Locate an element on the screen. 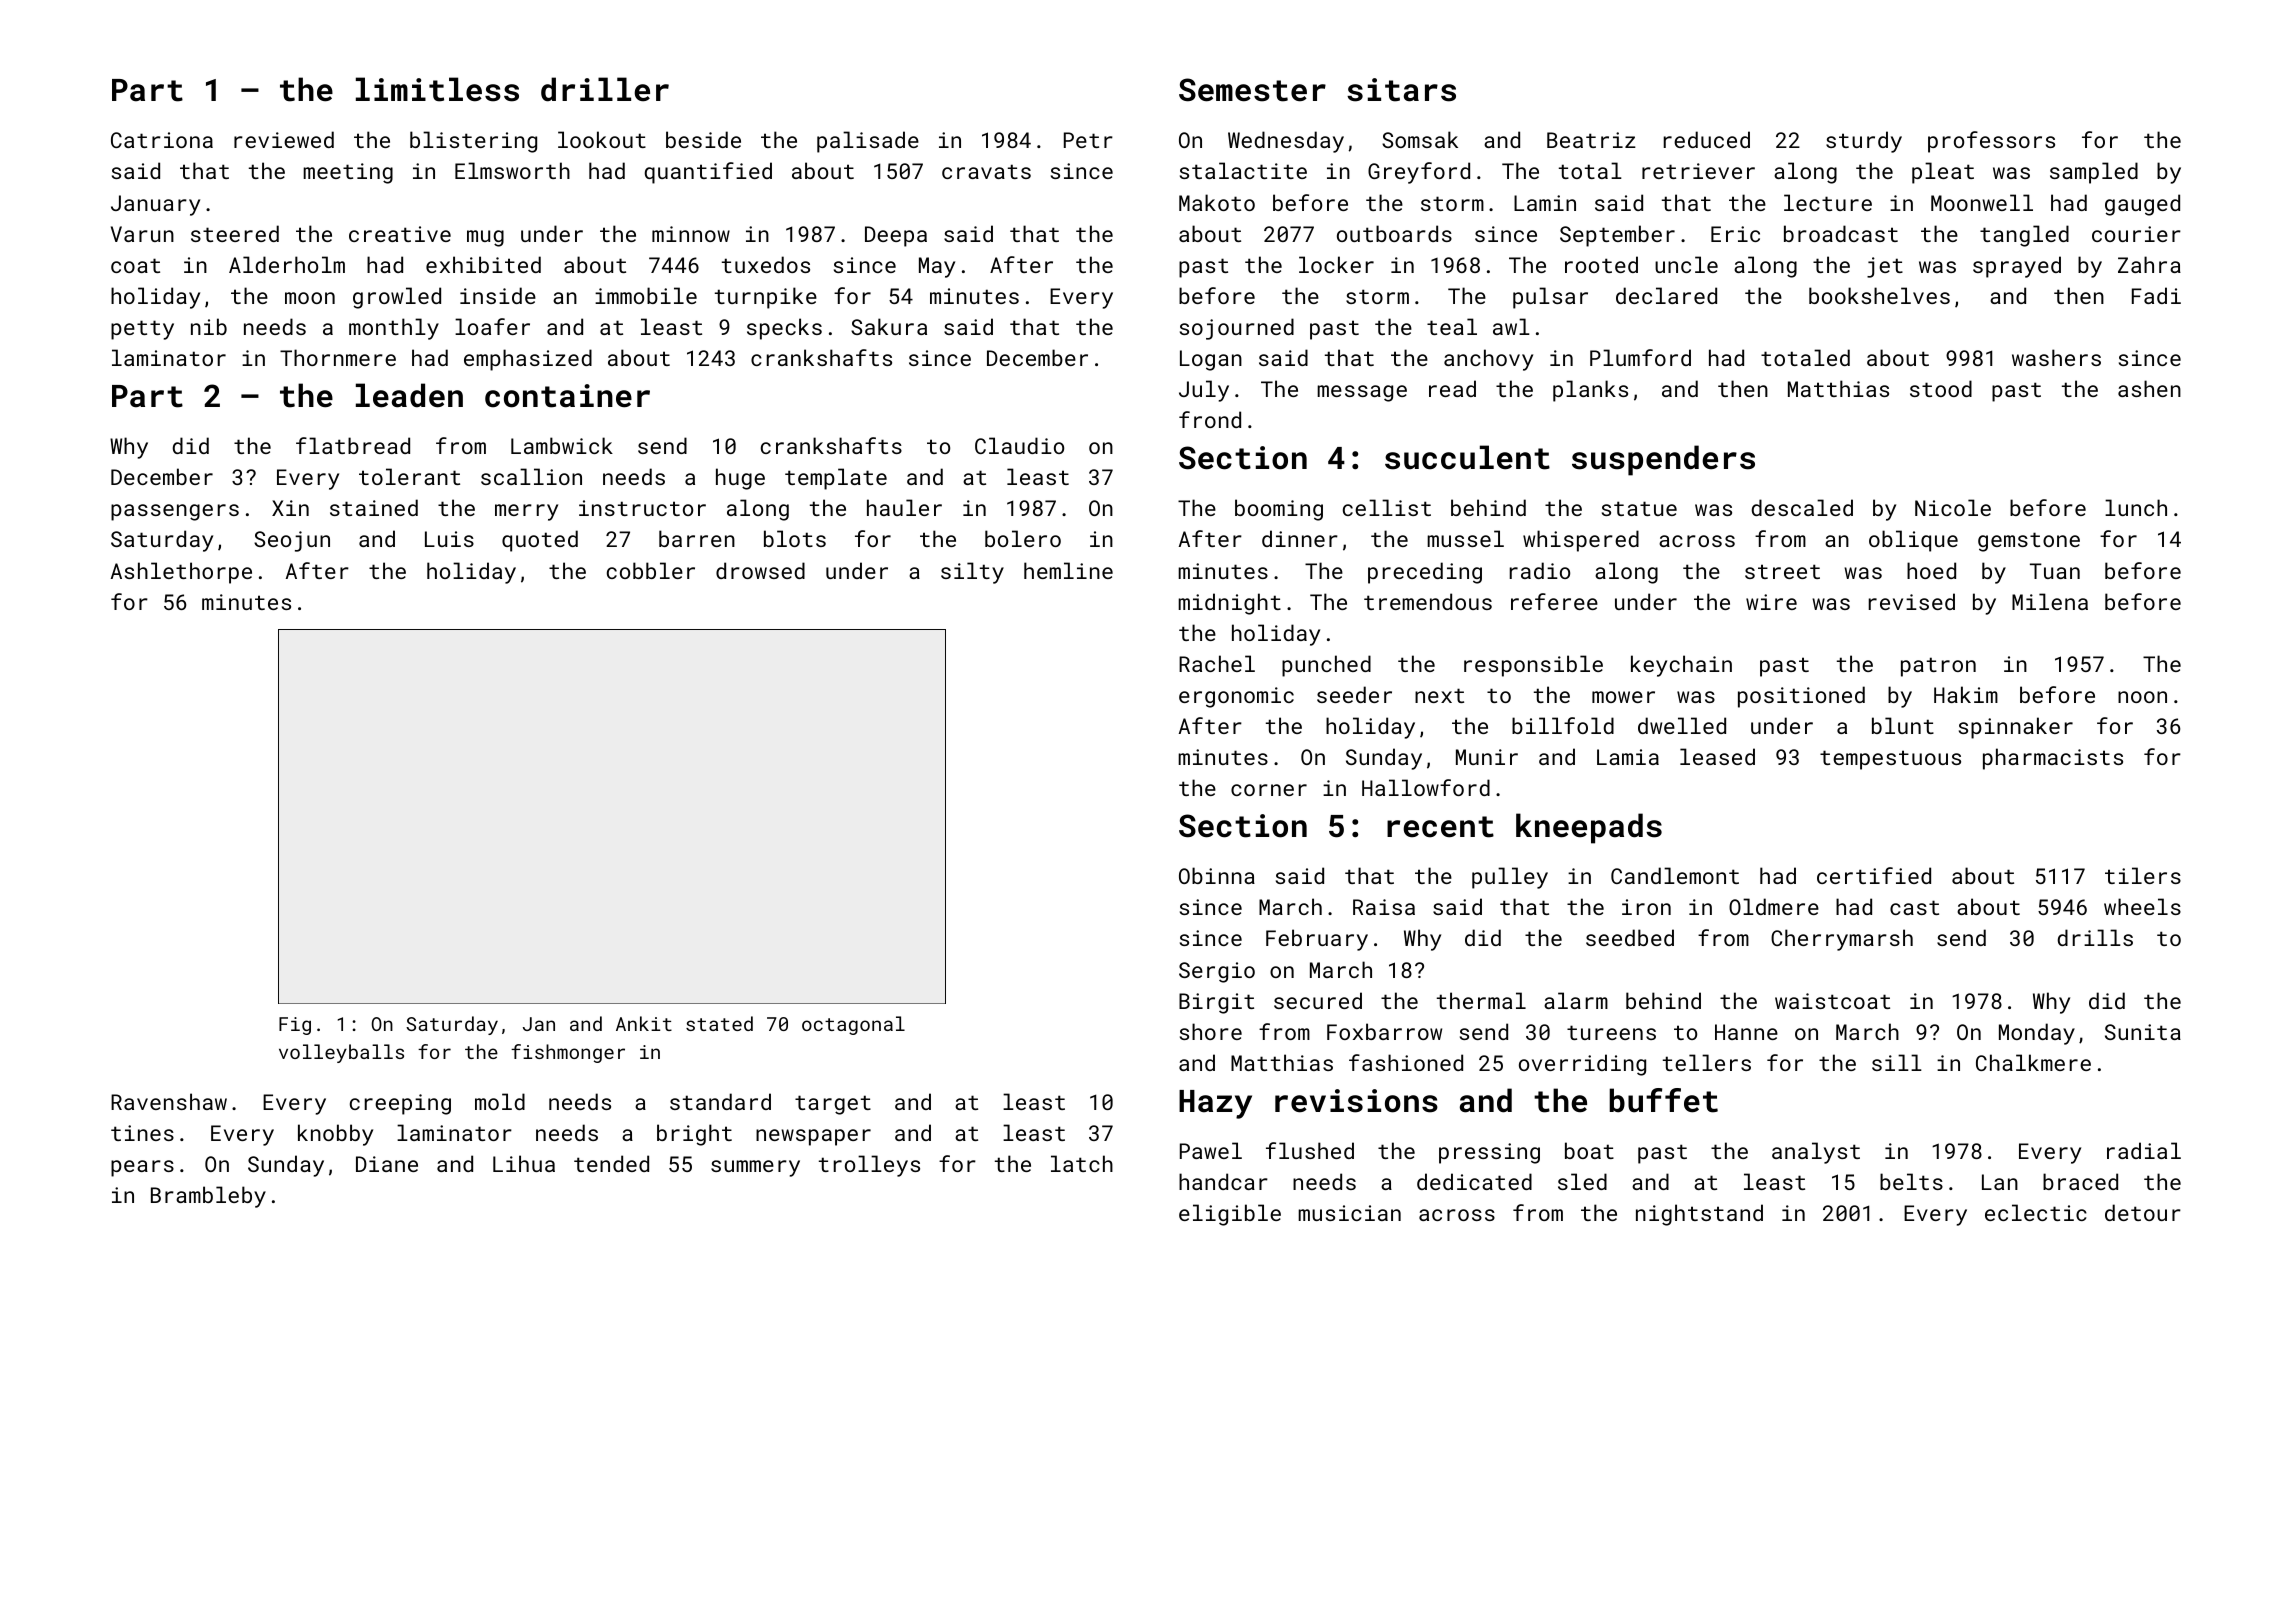 Image resolution: width=2292 pixels, height=1620 pixels. Rachel is located at coordinates (1217, 663).
